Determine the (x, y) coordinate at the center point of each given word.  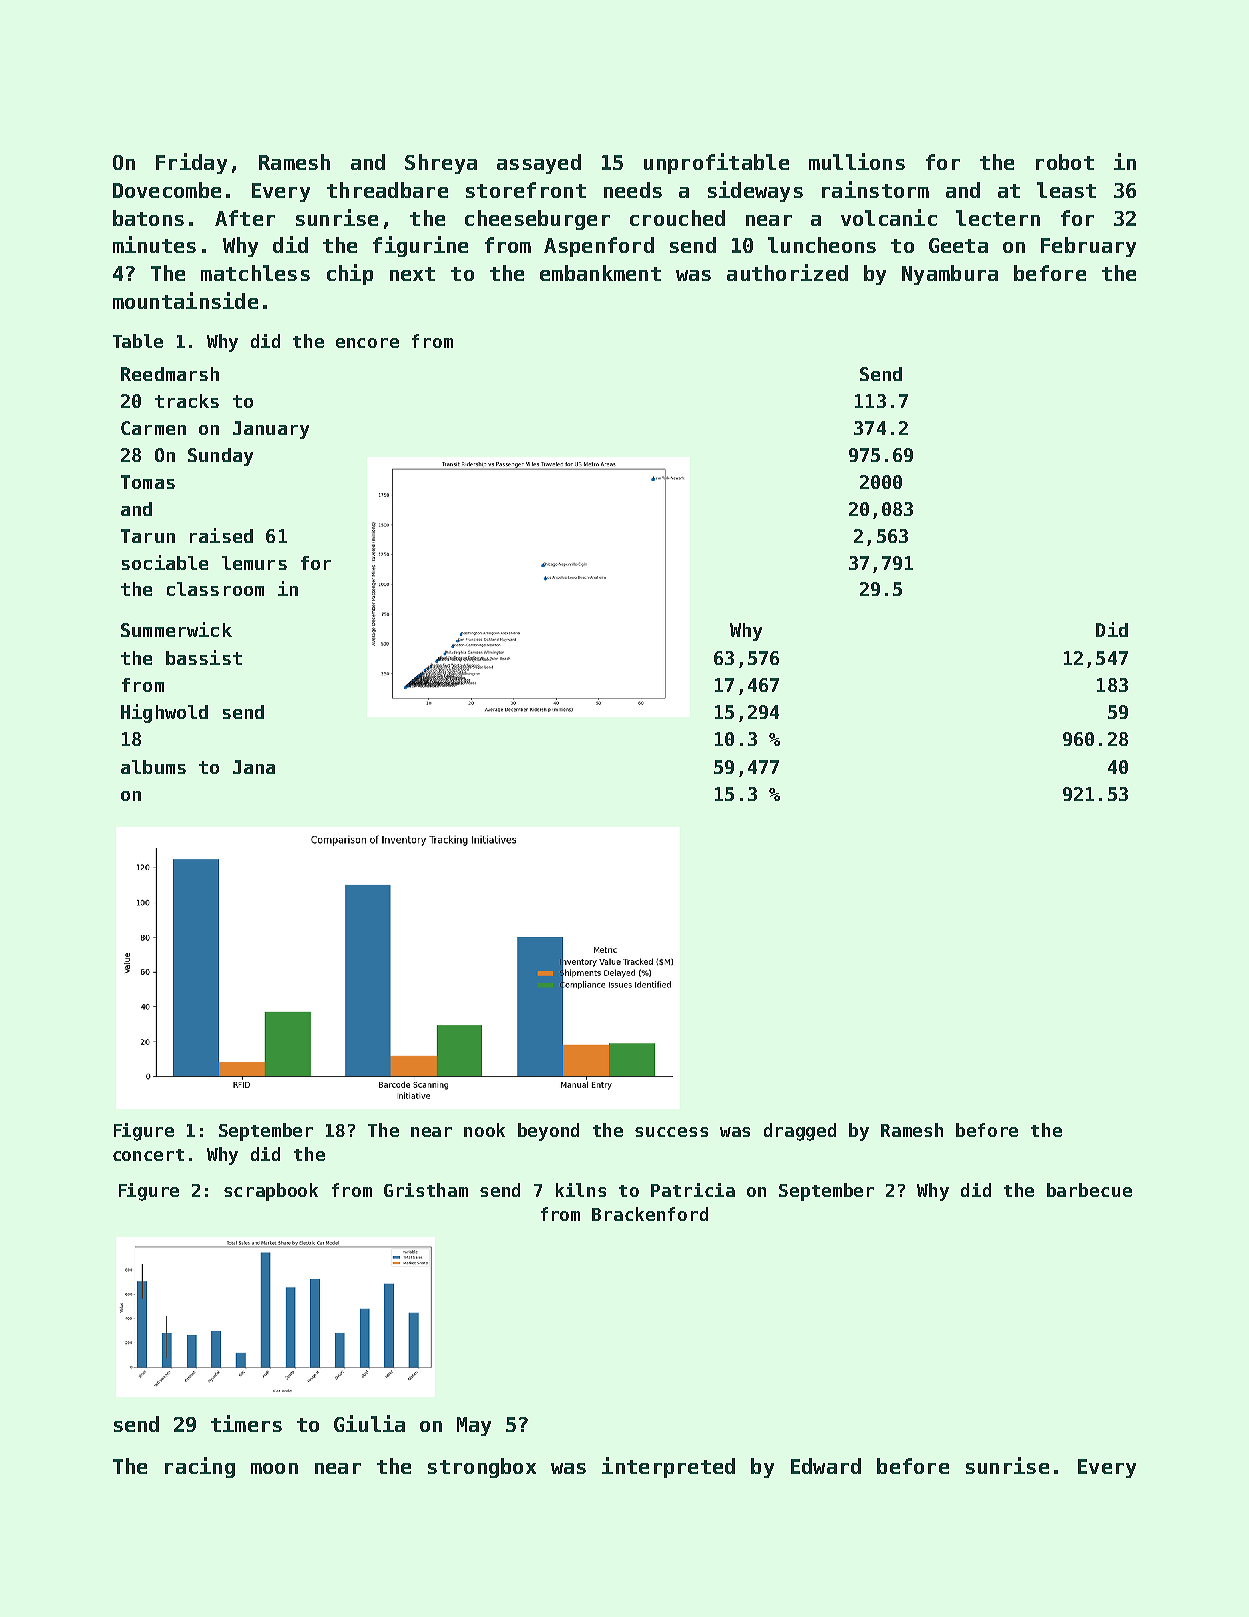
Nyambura (950, 275)
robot (1065, 162)
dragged (800, 1132)
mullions (857, 161)
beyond (548, 1132)
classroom (215, 589)
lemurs (254, 563)
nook (484, 1130)
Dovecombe (167, 190)
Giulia (369, 1423)
